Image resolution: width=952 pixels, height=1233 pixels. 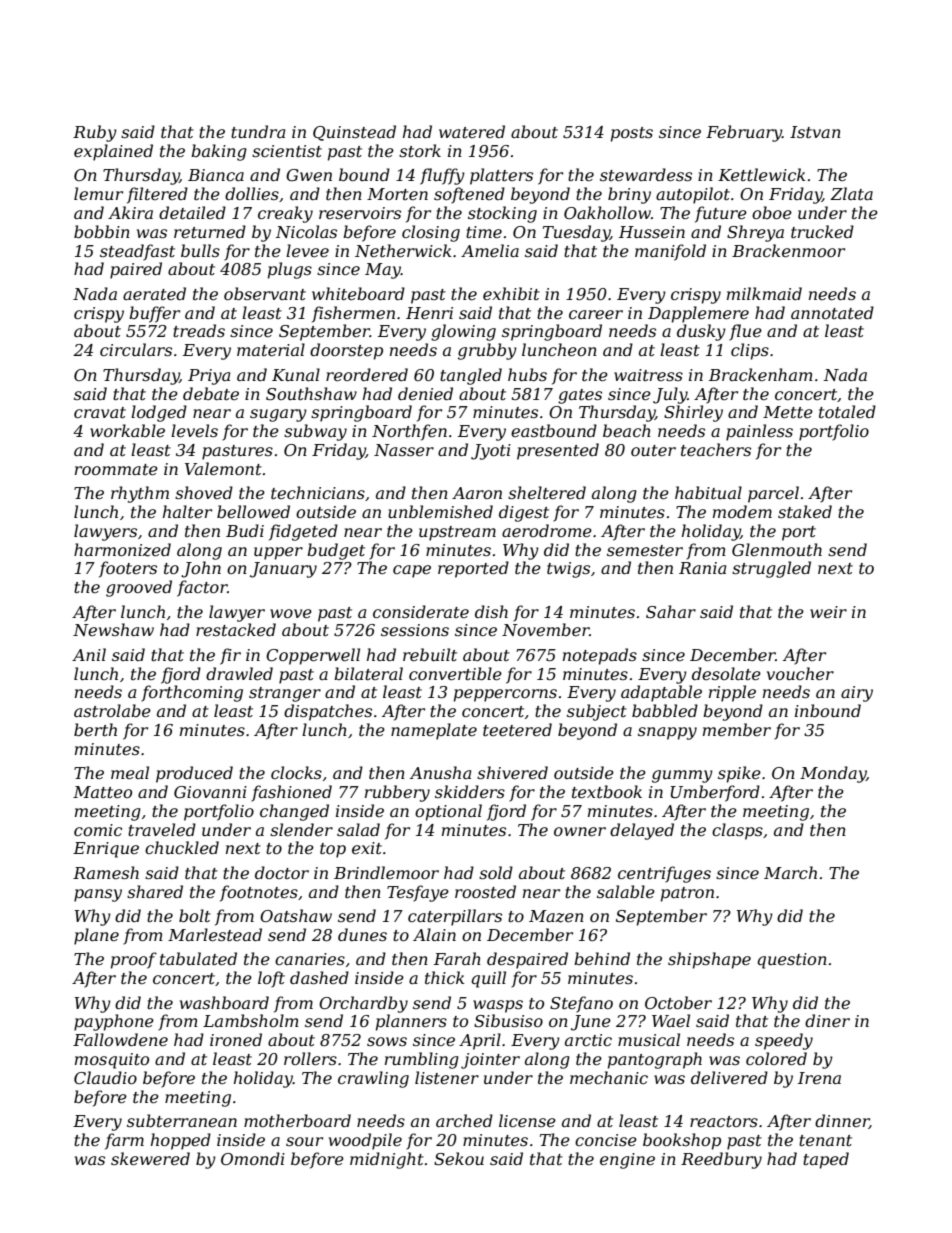 What do you see at coordinates (210, 231) in the image?
I see `returned` at bounding box center [210, 231].
